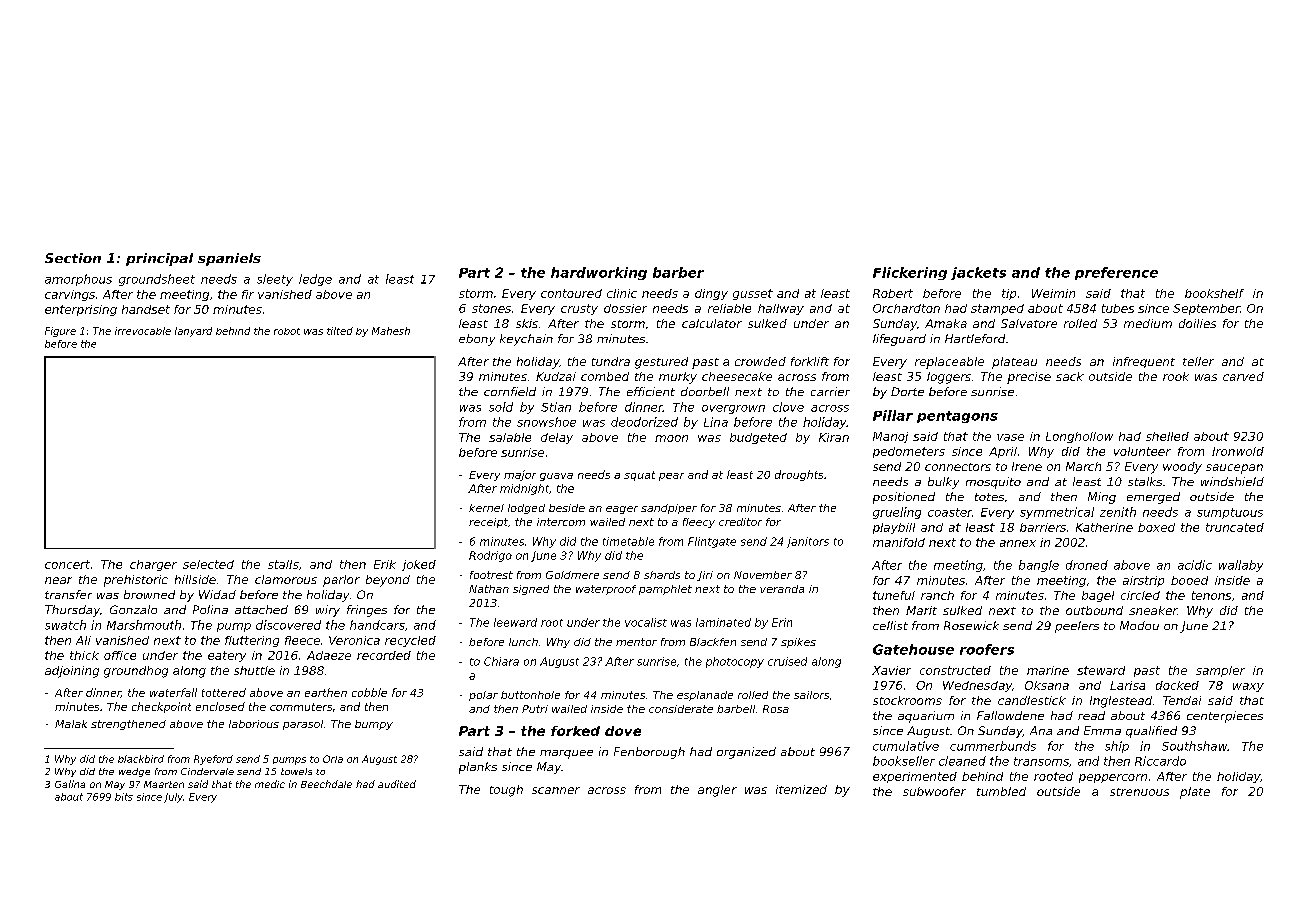 The image size is (1308, 924). Describe the element at coordinates (735, 662) in the image. I see `photocopy` at that location.
